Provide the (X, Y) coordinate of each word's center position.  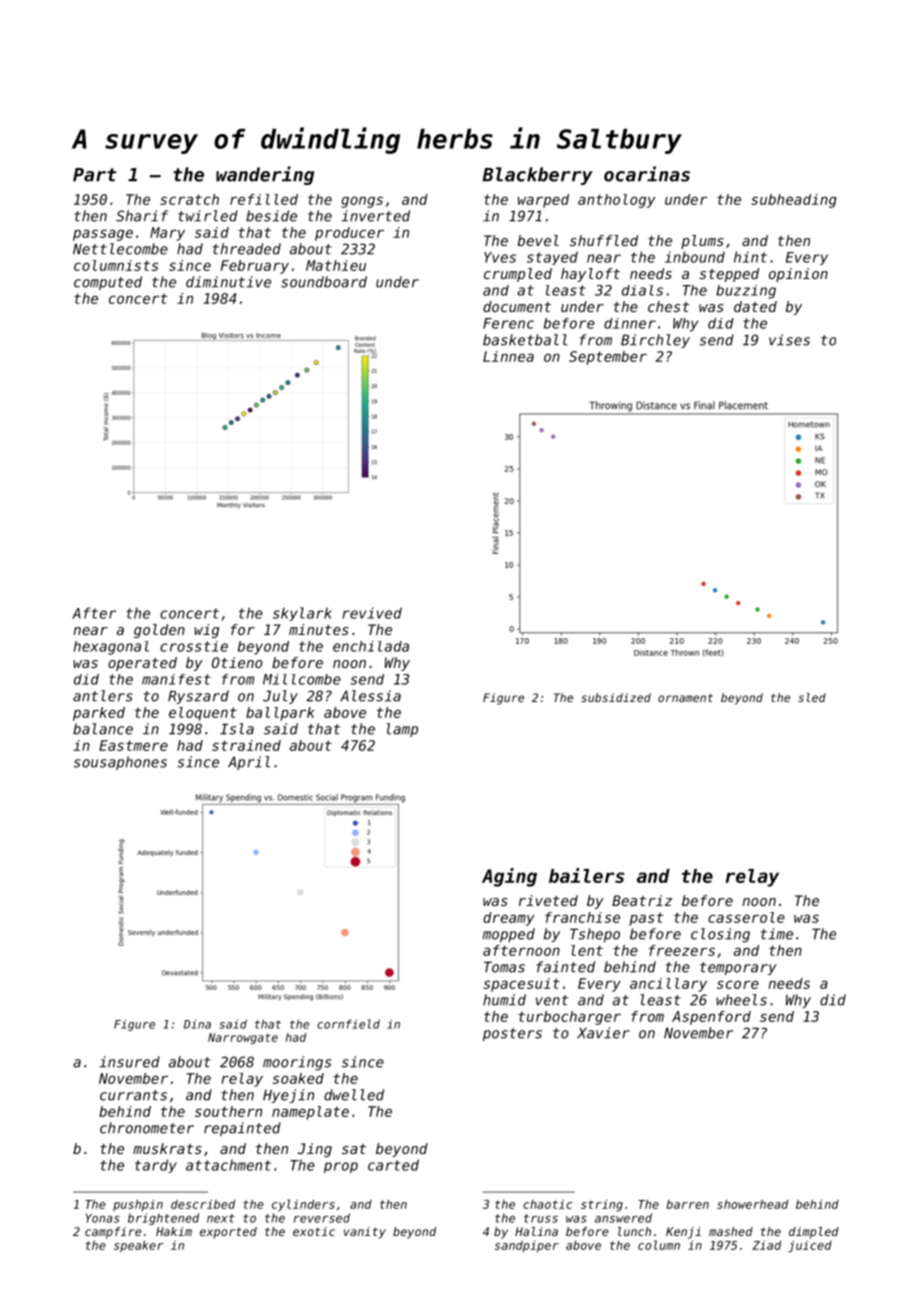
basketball (525, 340)
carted (393, 1165)
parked (99, 714)
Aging (509, 877)
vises (789, 340)
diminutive (228, 282)
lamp (402, 730)
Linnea (508, 356)
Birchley (655, 341)
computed (108, 283)
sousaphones (120, 763)
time (777, 934)
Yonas (103, 1218)
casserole (746, 917)
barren (687, 1204)
